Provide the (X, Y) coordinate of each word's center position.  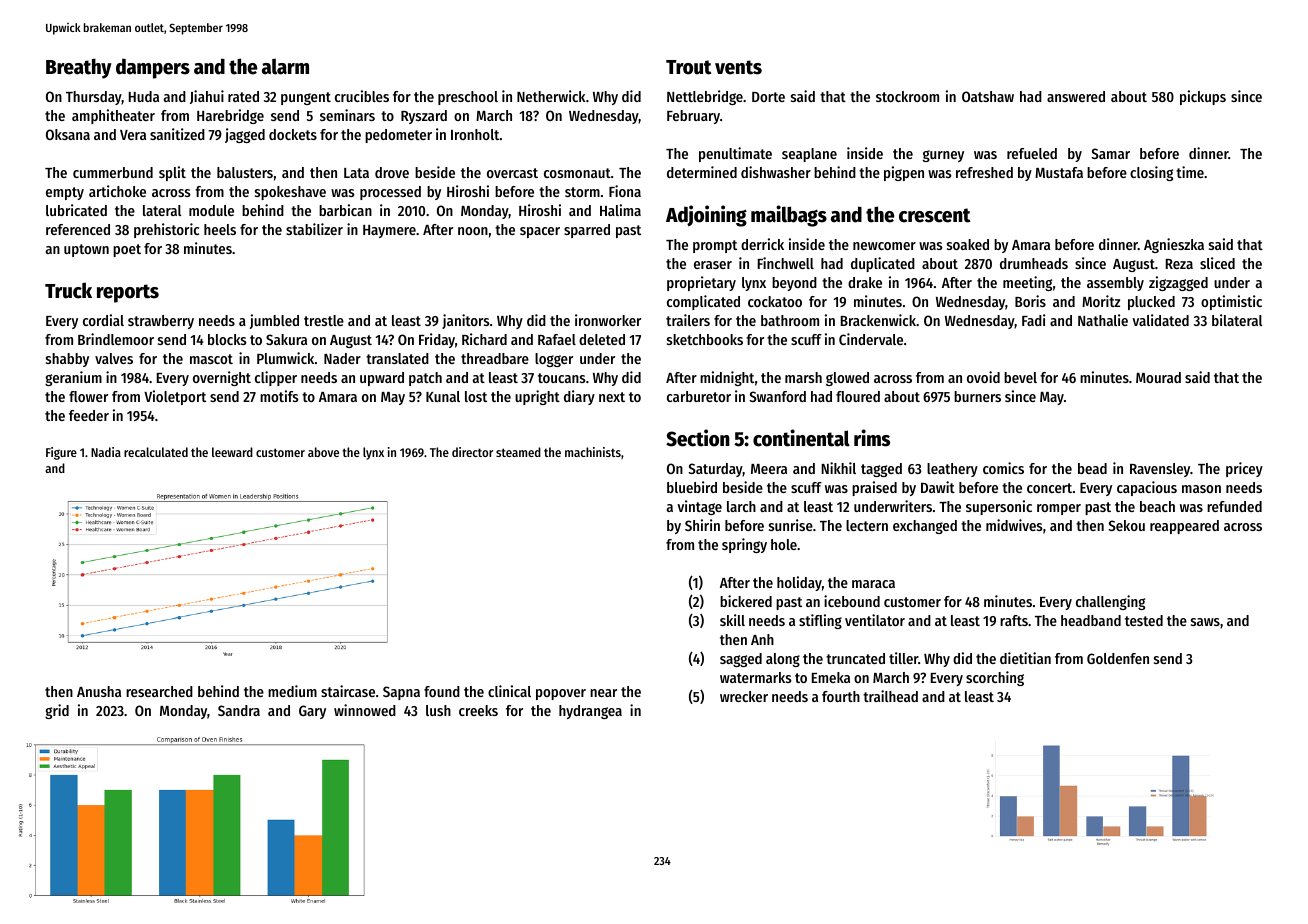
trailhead (890, 696)
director (472, 452)
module (211, 210)
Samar (1110, 153)
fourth (841, 696)
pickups (1203, 97)
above (323, 452)
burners (977, 396)
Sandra (239, 710)
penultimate (735, 154)
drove (392, 172)
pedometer (398, 136)
